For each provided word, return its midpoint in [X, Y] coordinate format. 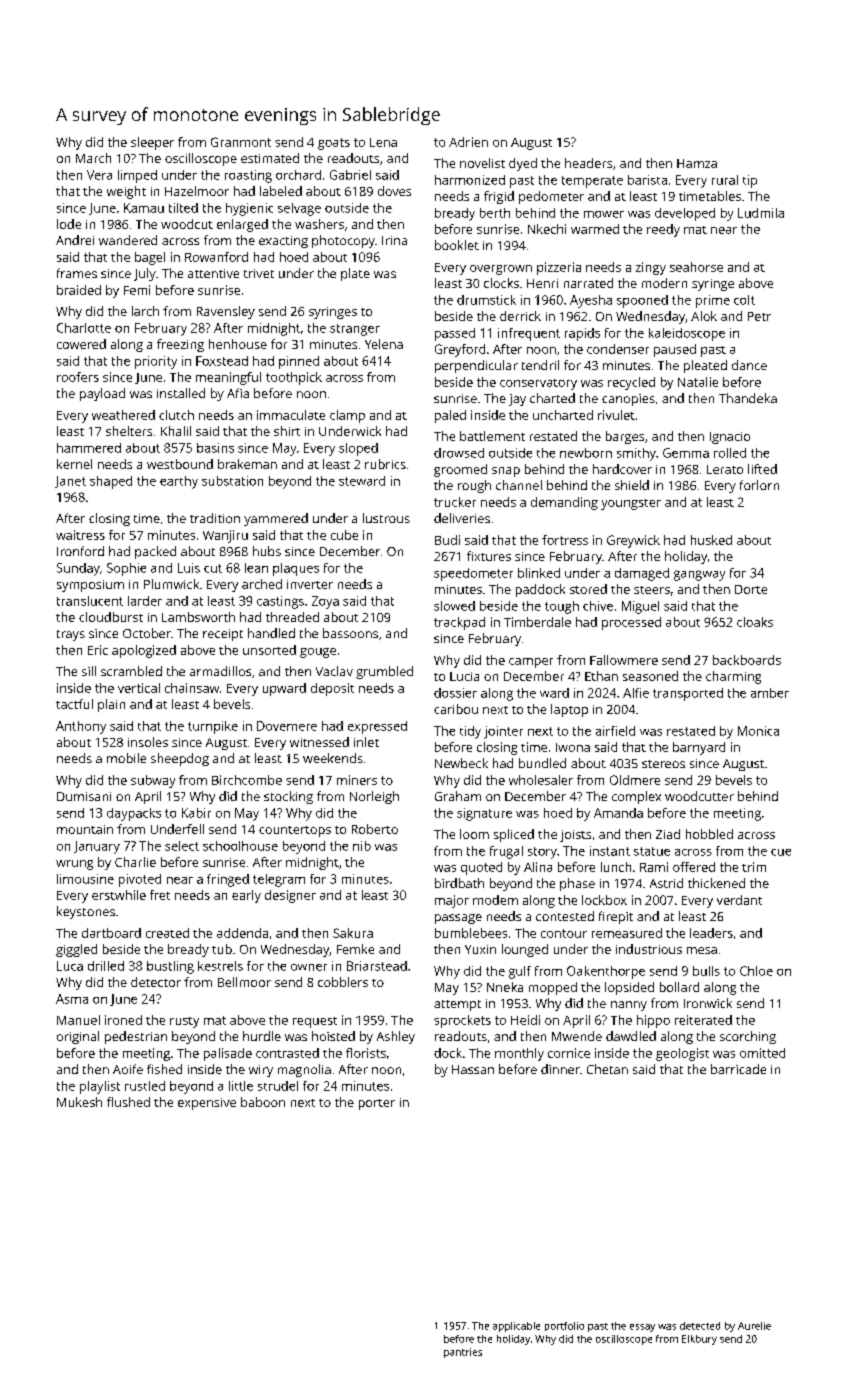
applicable [516, 1327]
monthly [519, 1054]
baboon [263, 1102]
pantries [463, 1353]
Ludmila [761, 213]
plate [355, 274]
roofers [78, 377]
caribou [456, 709]
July [145, 274]
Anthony [81, 727]
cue [781, 852]
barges [625, 437]
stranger [355, 330]
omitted [762, 1053]
